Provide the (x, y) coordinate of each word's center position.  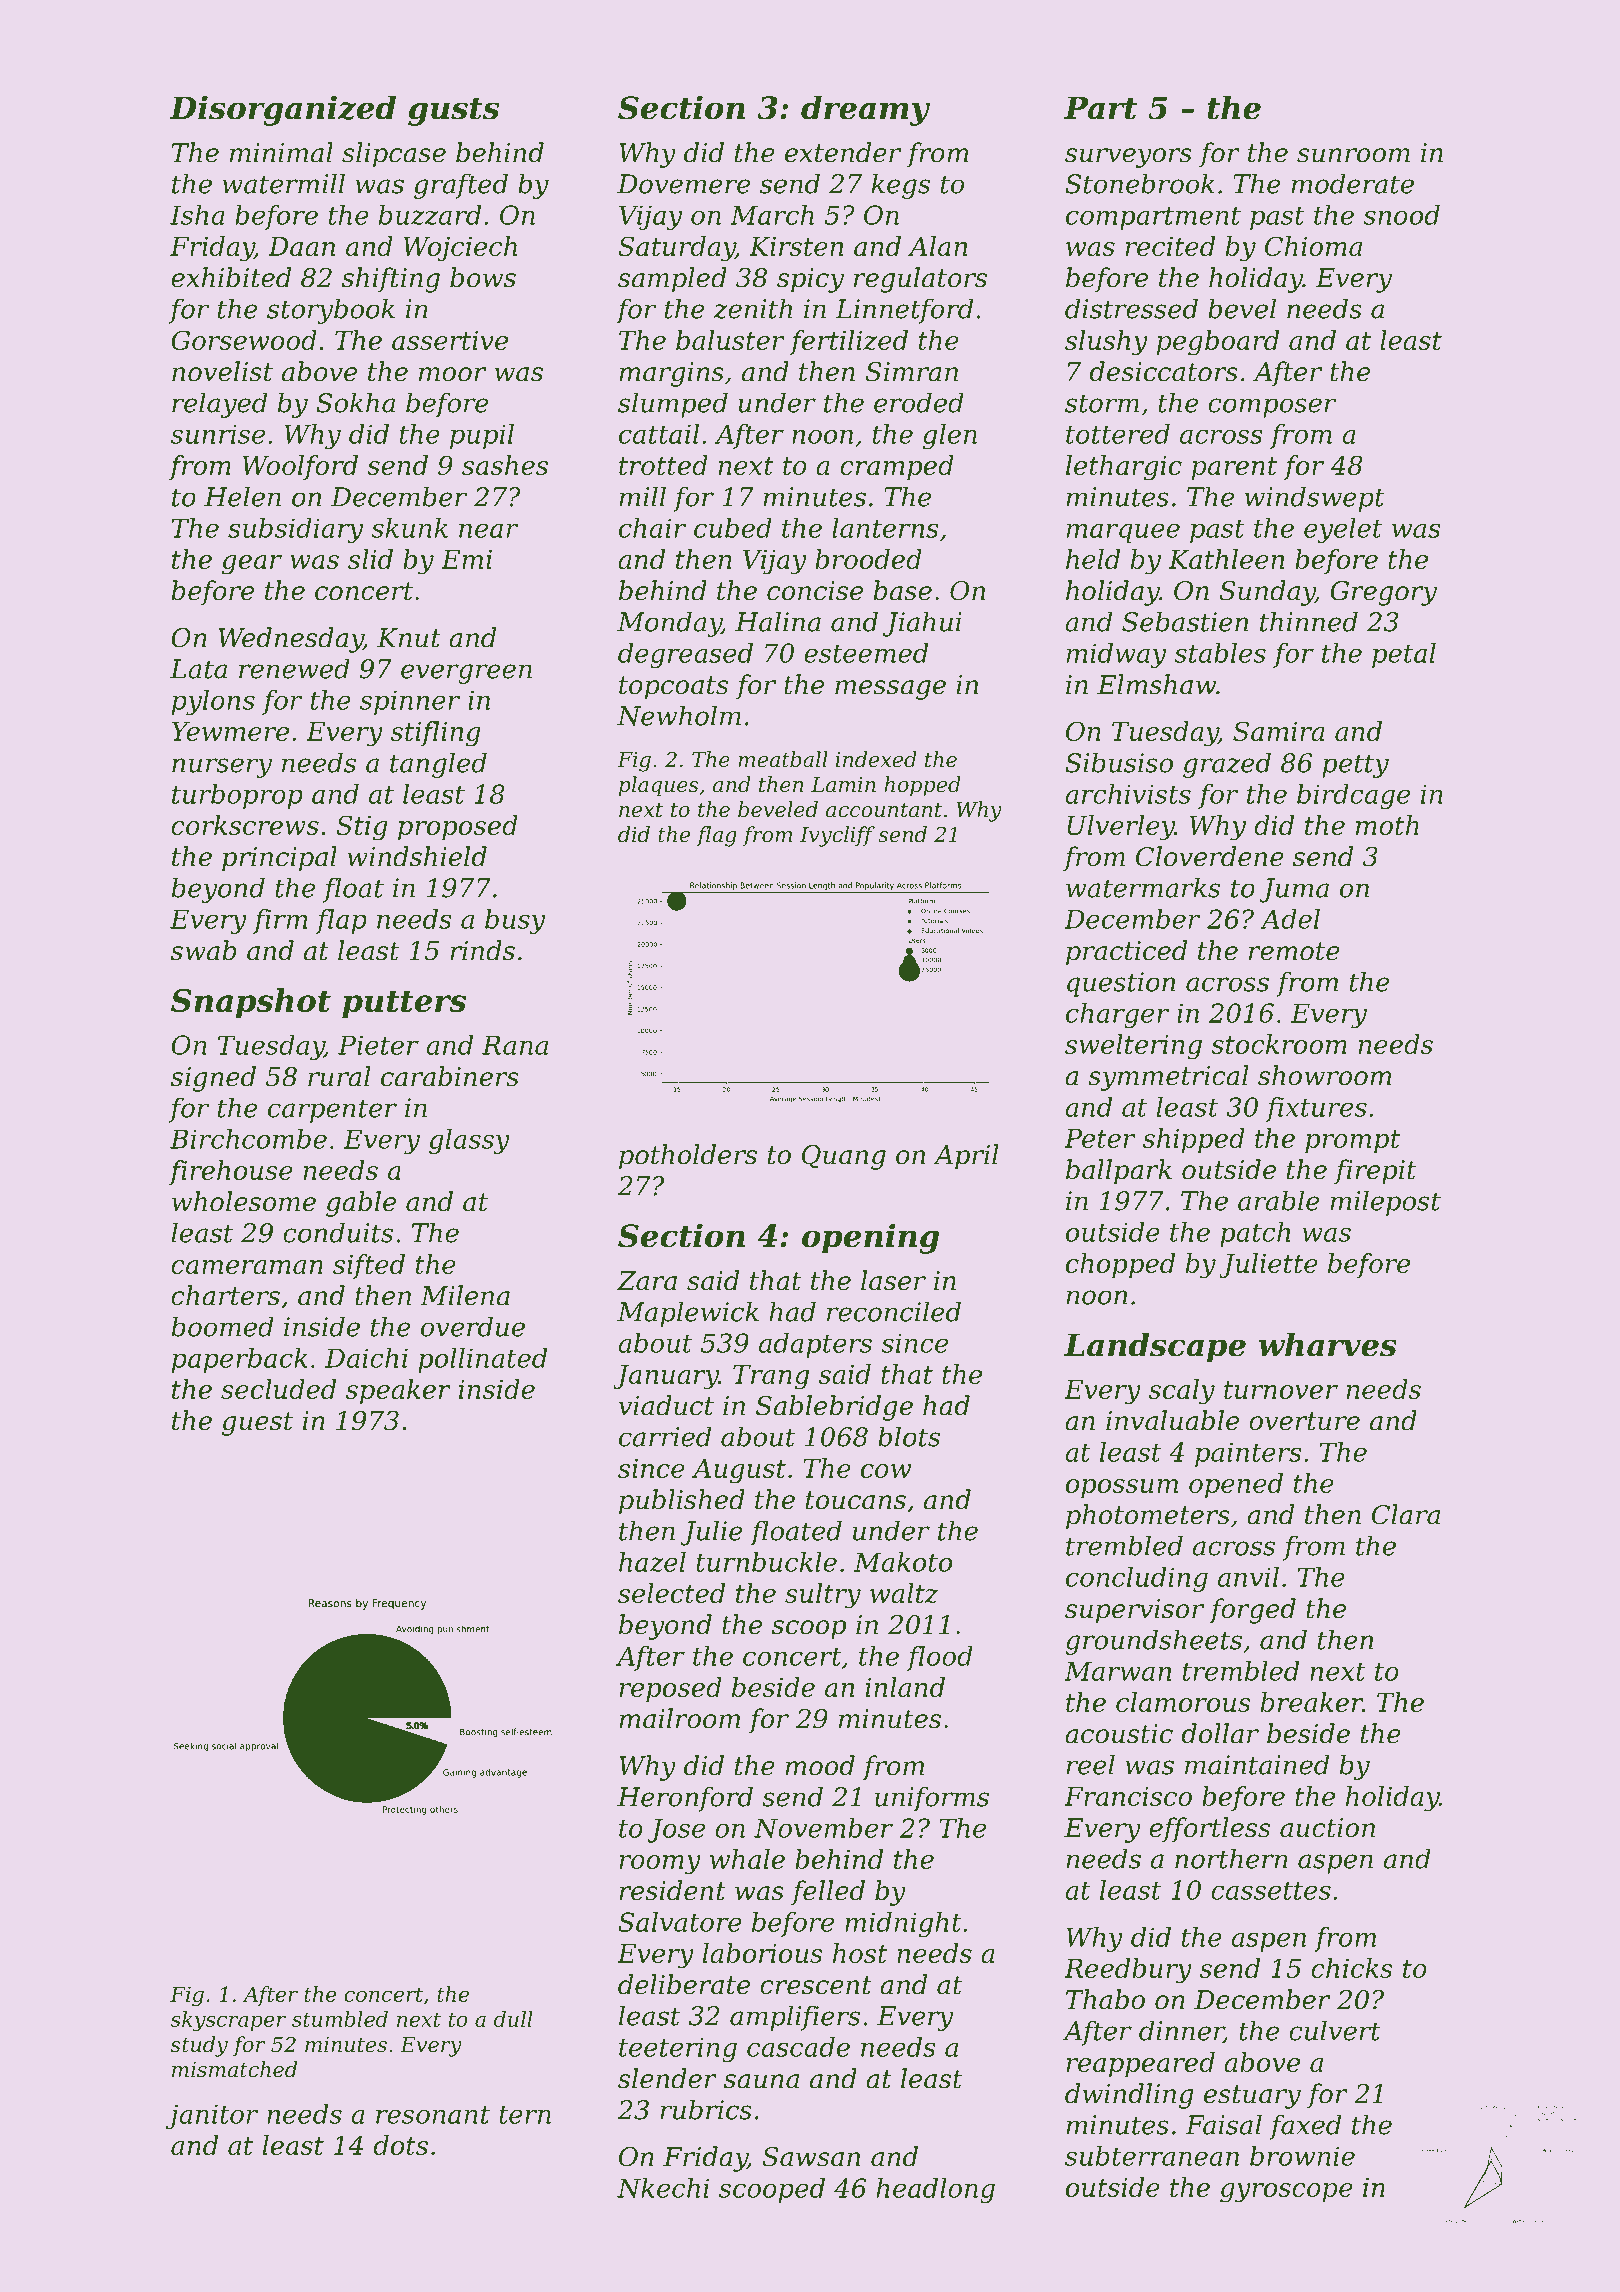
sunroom (1353, 155)
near (489, 530)
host (860, 1953)
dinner (1181, 2031)
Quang (844, 1157)
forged (1252, 1611)
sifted (369, 1266)
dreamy (865, 110)
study (199, 2046)
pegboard (1217, 343)
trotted (663, 465)
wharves (1328, 1344)
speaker (398, 1391)
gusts (453, 112)
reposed (670, 1689)
